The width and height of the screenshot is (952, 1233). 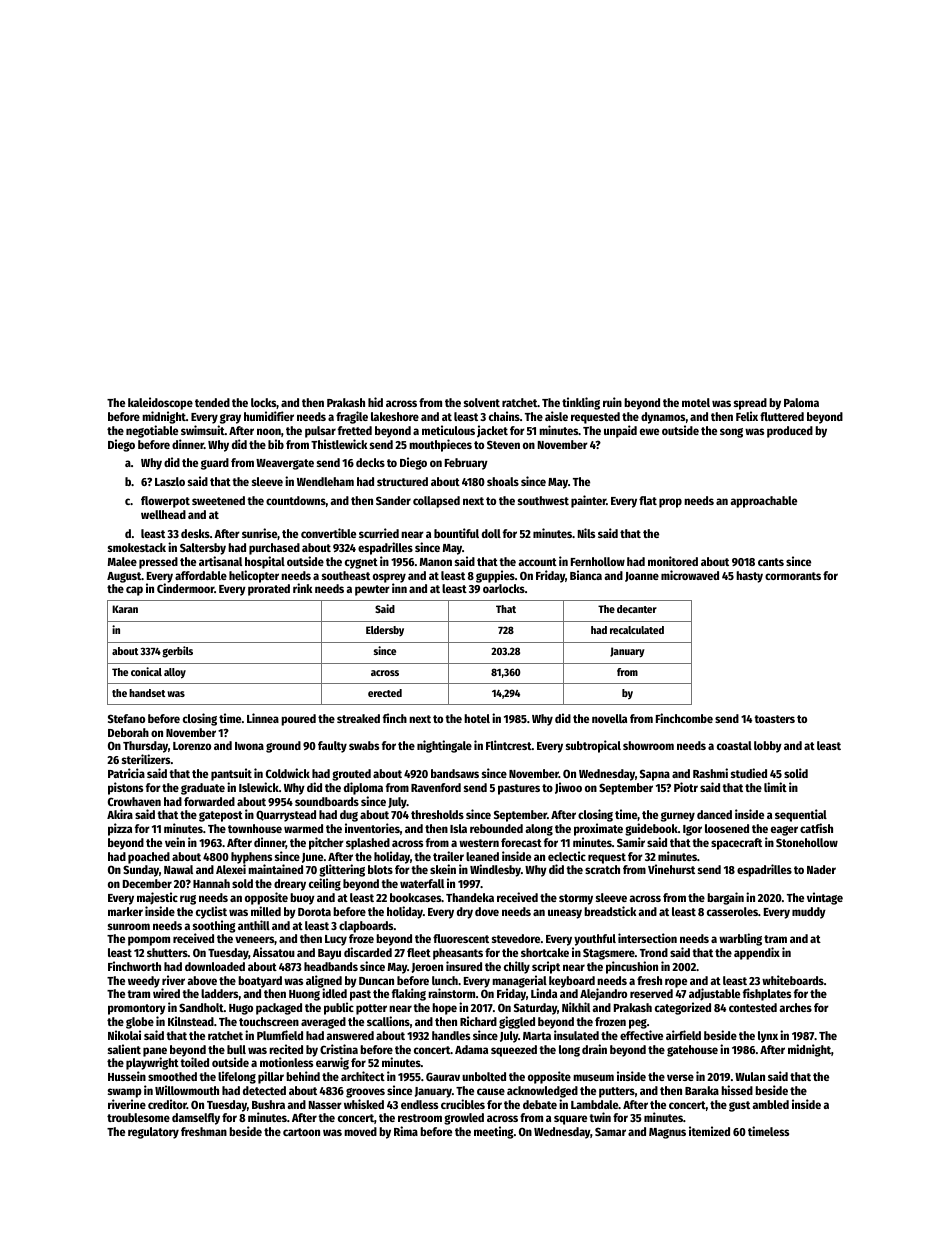 I want to click on Malee, so click(x=122, y=561).
